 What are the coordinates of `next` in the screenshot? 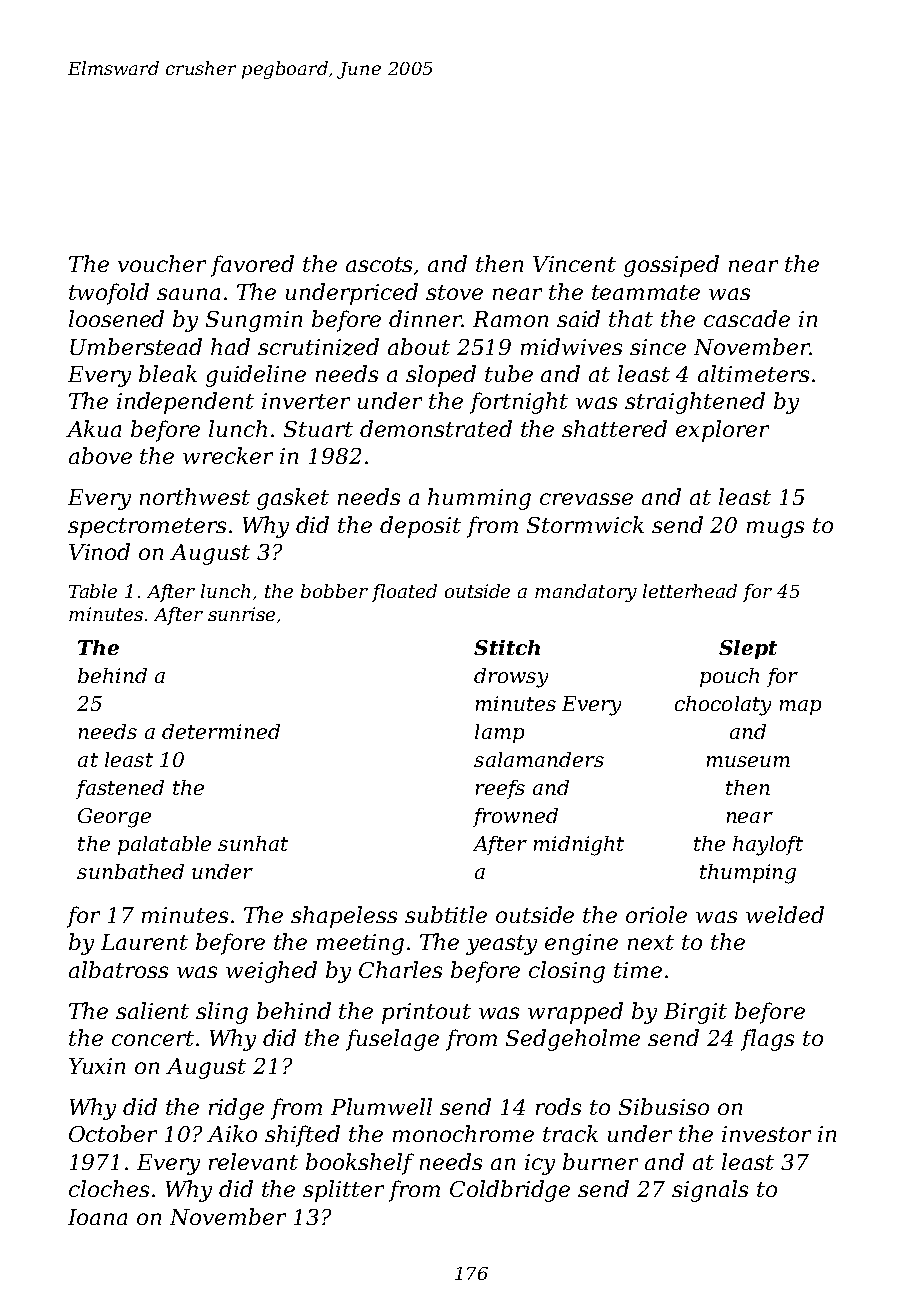 It's located at (651, 942).
